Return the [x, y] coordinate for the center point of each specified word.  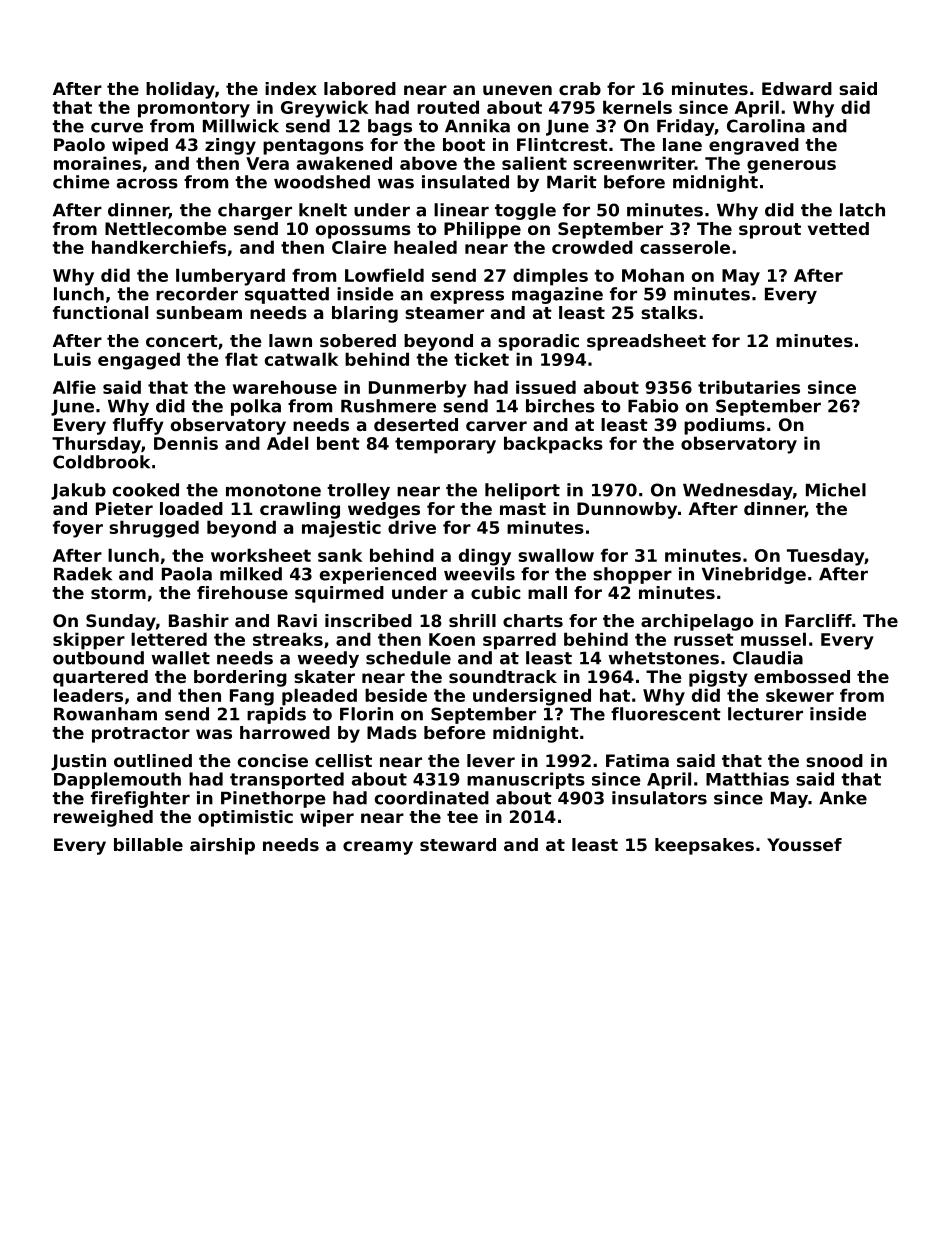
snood [834, 760]
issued [546, 387]
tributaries [749, 387]
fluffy [138, 426]
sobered [358, 340]
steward [458, 844]
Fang [252, 697]
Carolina [766, 126]
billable [148, 844]
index [291, 88]
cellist [343, 760]
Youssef [804, 844]
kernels [637, 107]
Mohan [653, 275]
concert [182, 341]
